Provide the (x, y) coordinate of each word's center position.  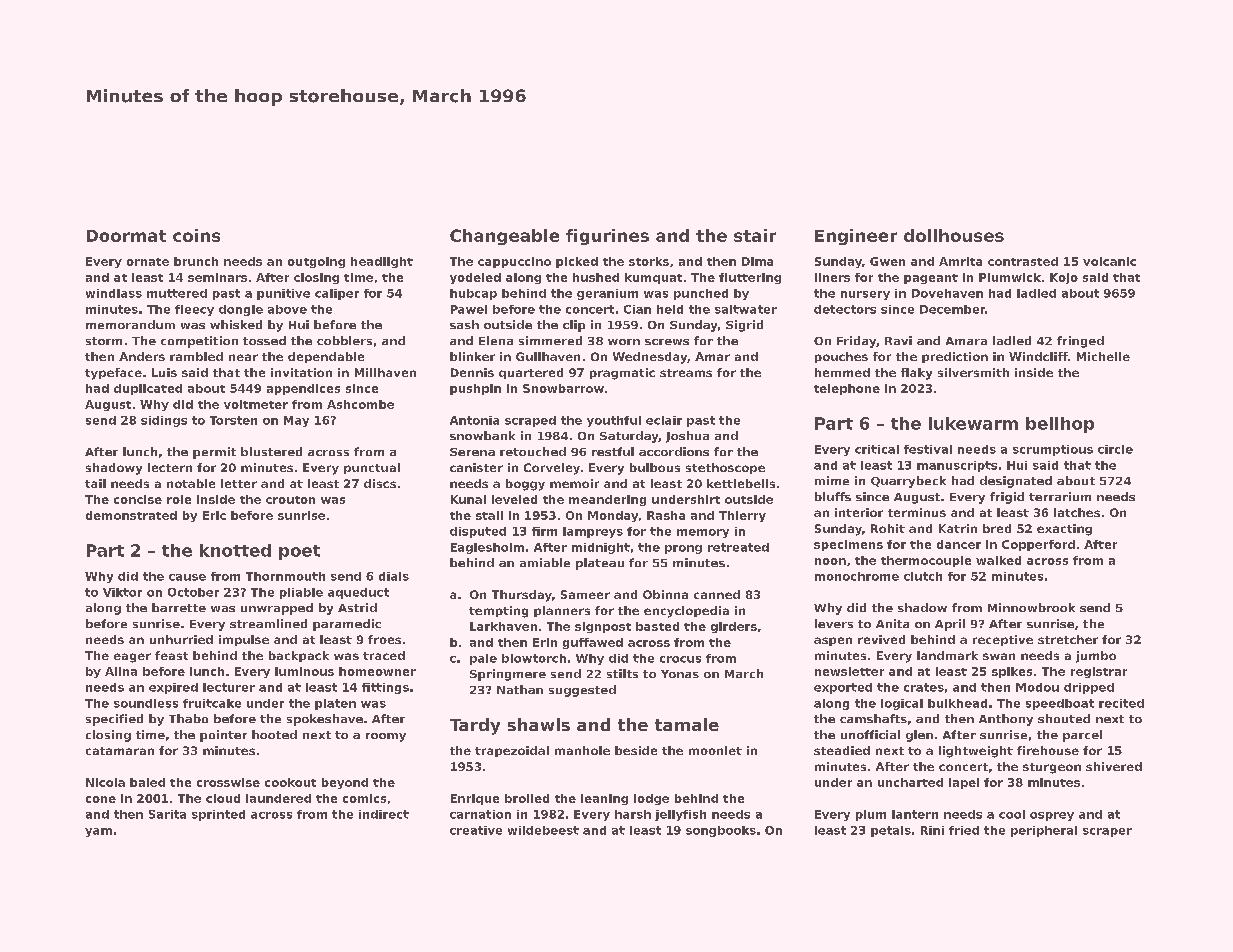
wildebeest (543, 830)
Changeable (504, 237)
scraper (1107, 832)
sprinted (218, 815)
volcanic (1109, 261)
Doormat (126, 236)
